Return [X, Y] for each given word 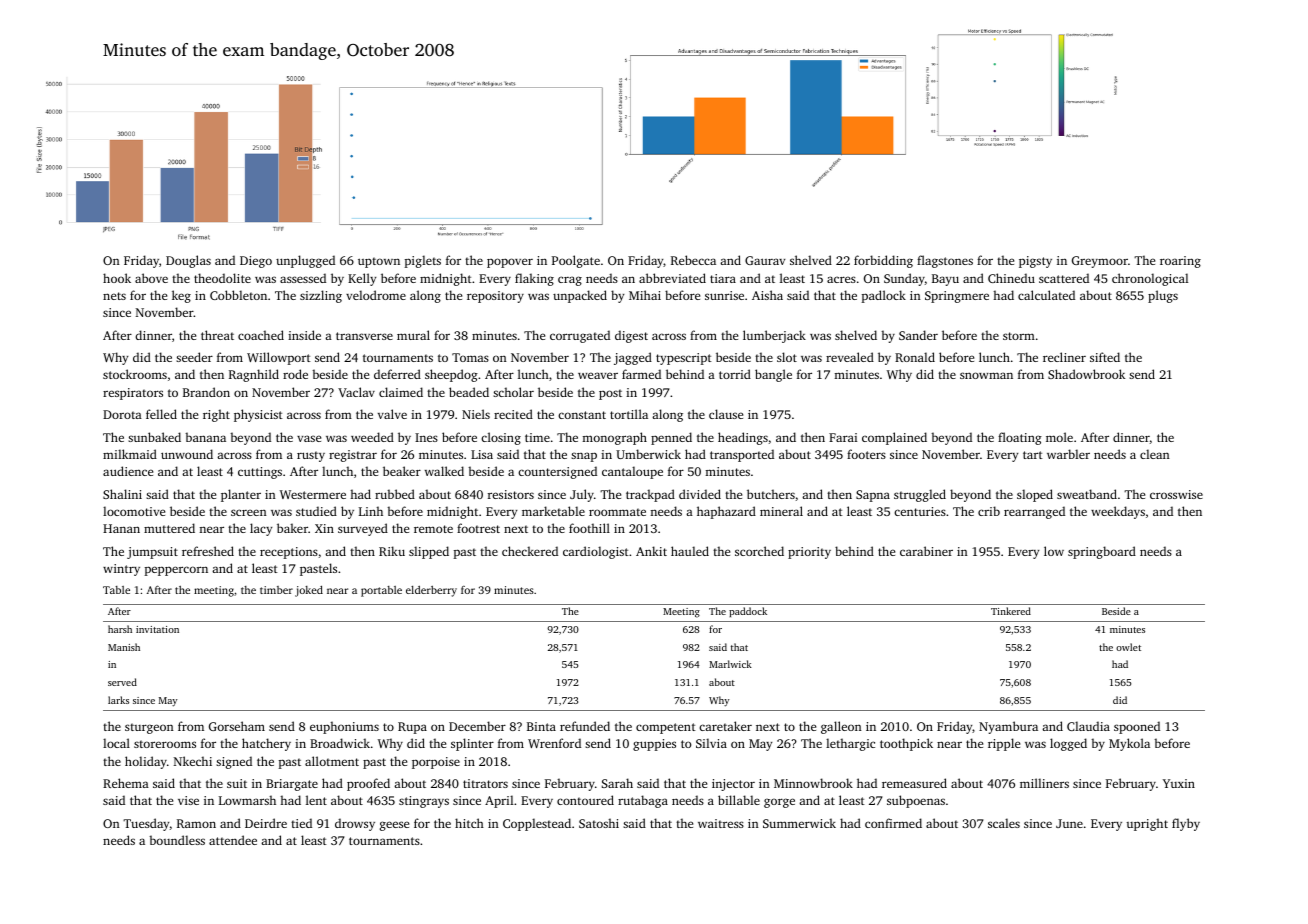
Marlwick [730, 664]
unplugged [305, 261]
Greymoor [1100, 262]
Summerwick [799, 823]
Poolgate [576, 261]
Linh [371, 511]
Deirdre [266, 823]
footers [866, 454]
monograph [614, 438]
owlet [1128, 647]
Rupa [412, 728]
